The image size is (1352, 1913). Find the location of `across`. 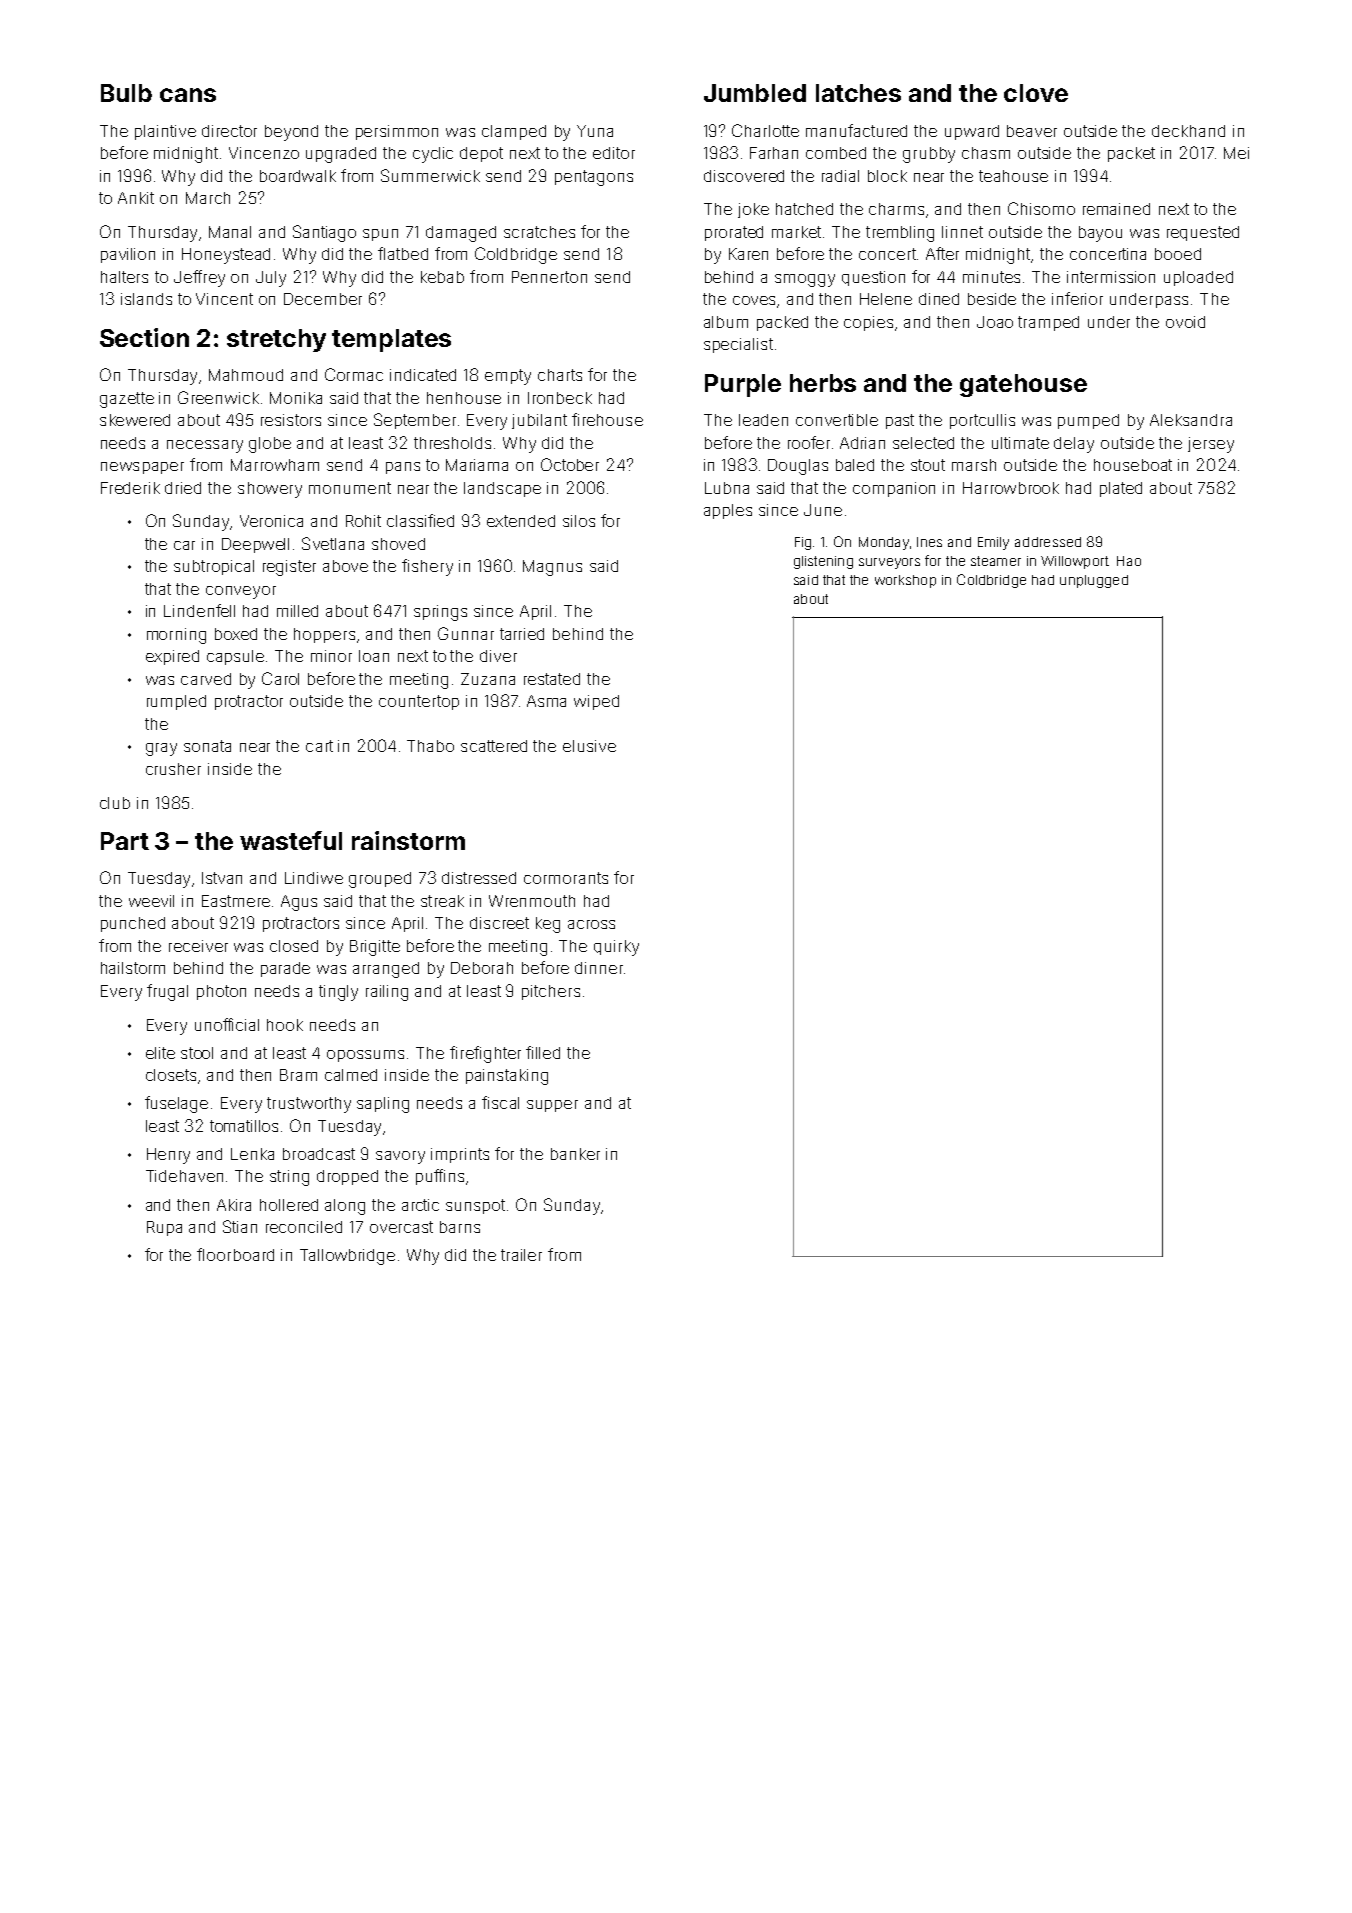

across is located at coordinates (591, 924).
